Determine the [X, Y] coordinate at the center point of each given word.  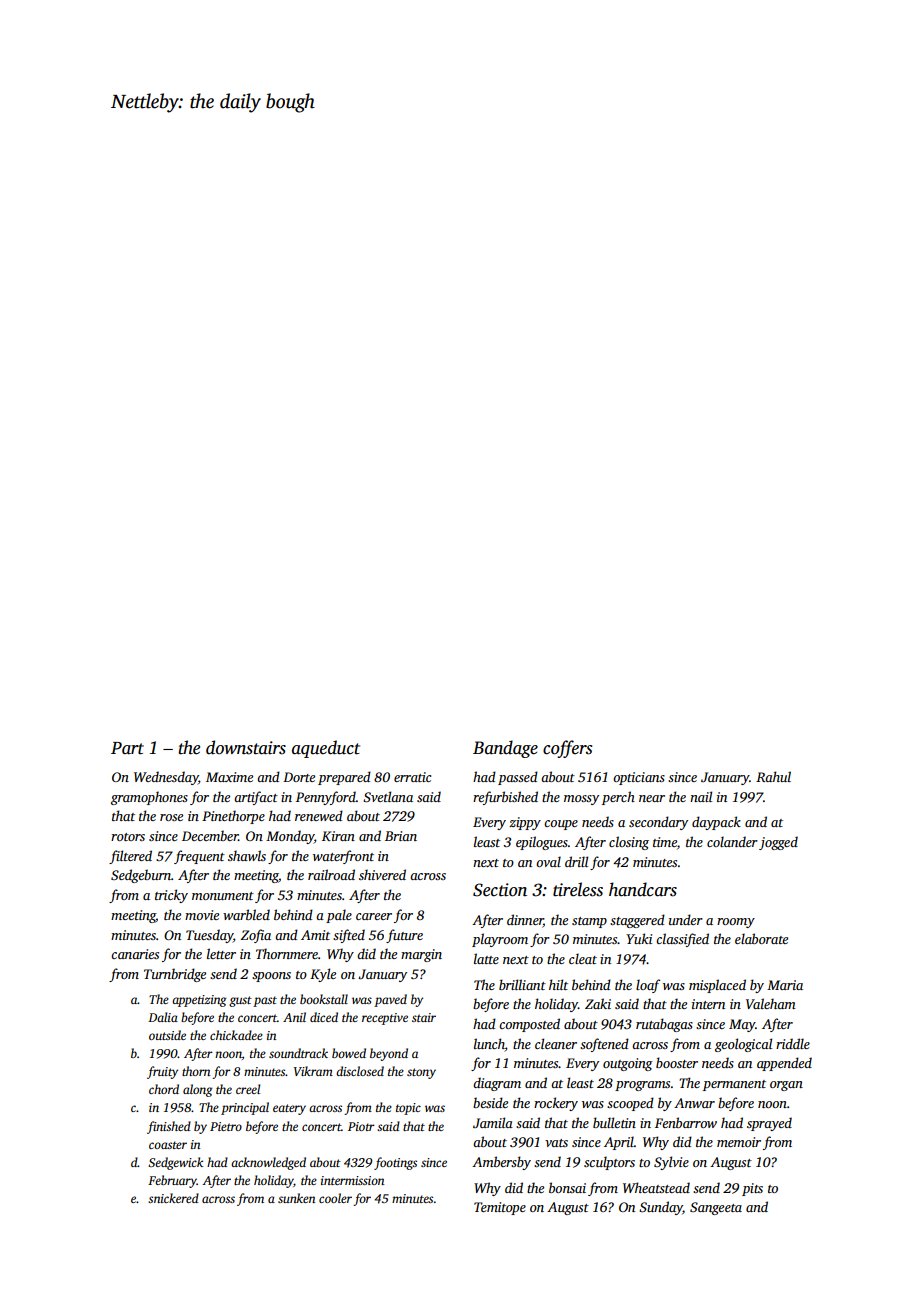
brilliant [522, 984]
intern [708, 1004]
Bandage [505, 749]
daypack [716, 823]
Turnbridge [175, 975]
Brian [401, 836]
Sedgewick [175, 1163]
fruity [162, 1072]
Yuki [639, 938]
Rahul [773, 776]
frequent [199, 857]
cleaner [556, 1043]
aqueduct [326, 749]
